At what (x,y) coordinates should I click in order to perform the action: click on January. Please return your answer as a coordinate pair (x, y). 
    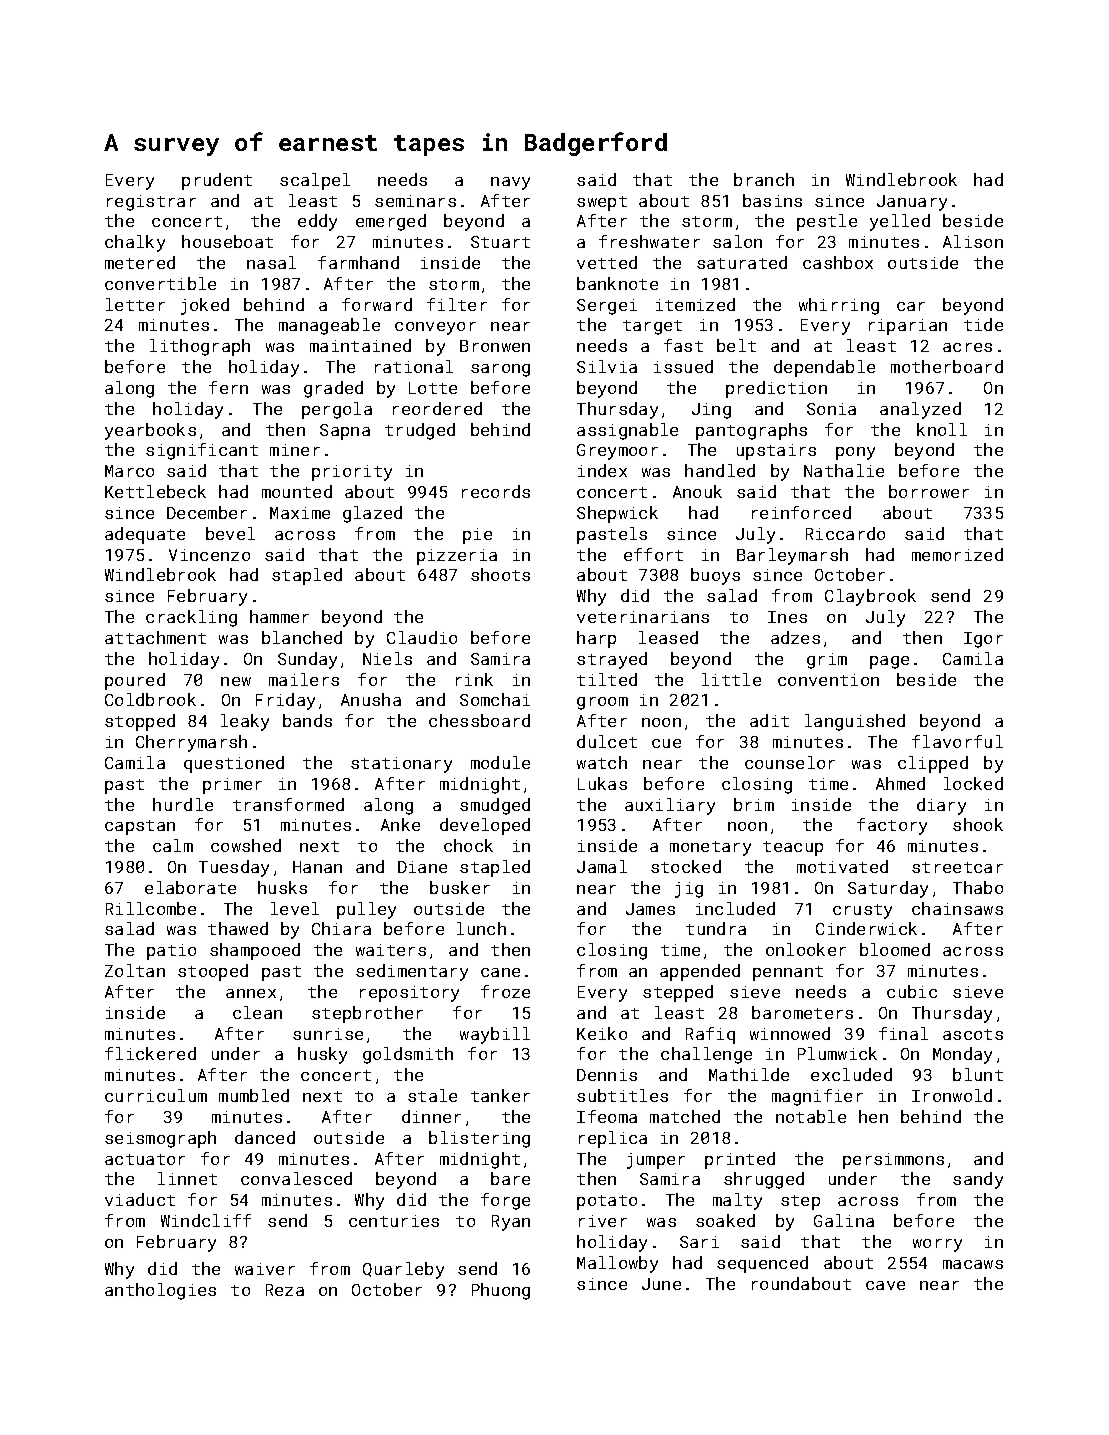
    Looking at the image, I should click on (912, 203).
